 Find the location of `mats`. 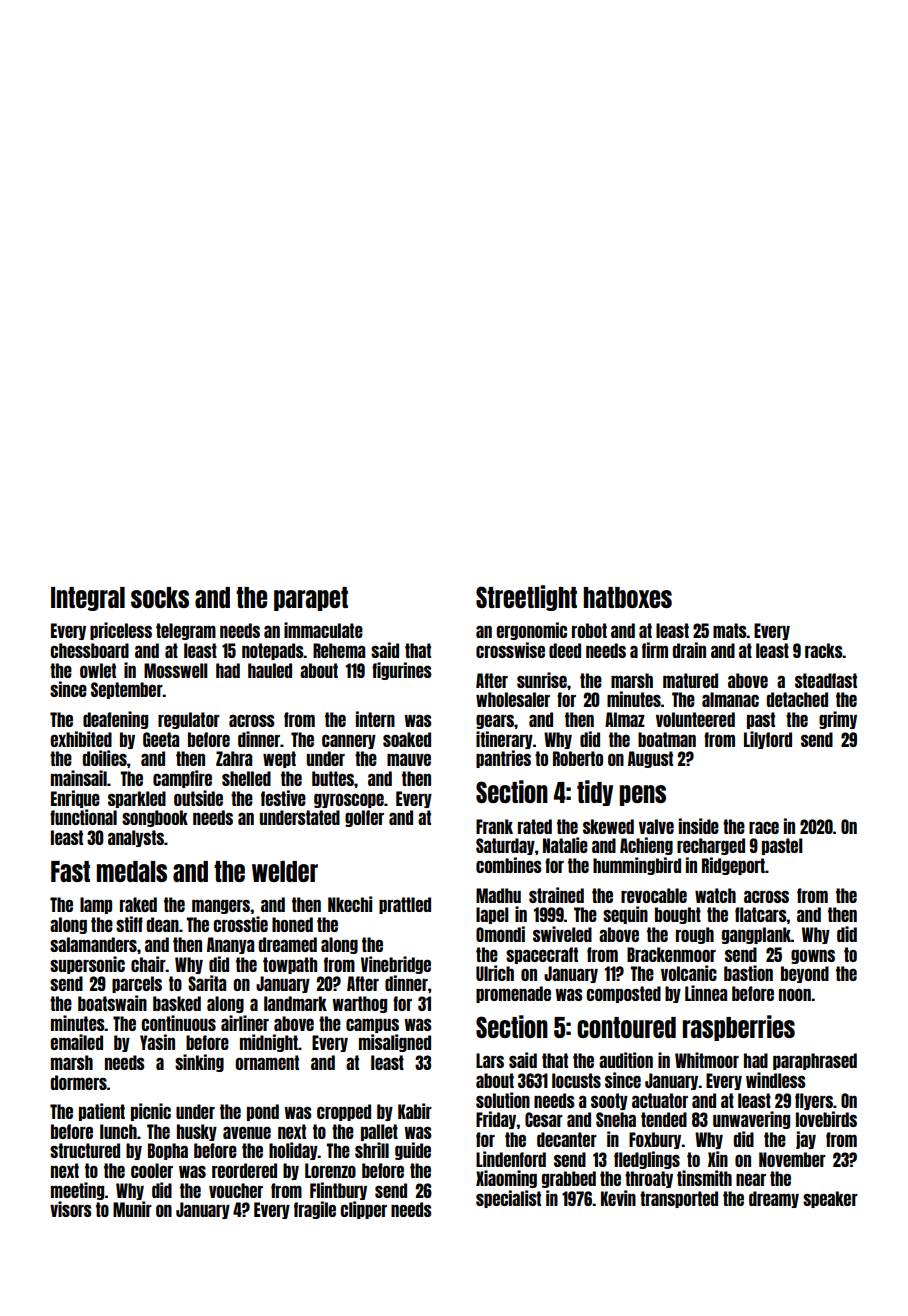

mats is located at coordinates (730, 630).
